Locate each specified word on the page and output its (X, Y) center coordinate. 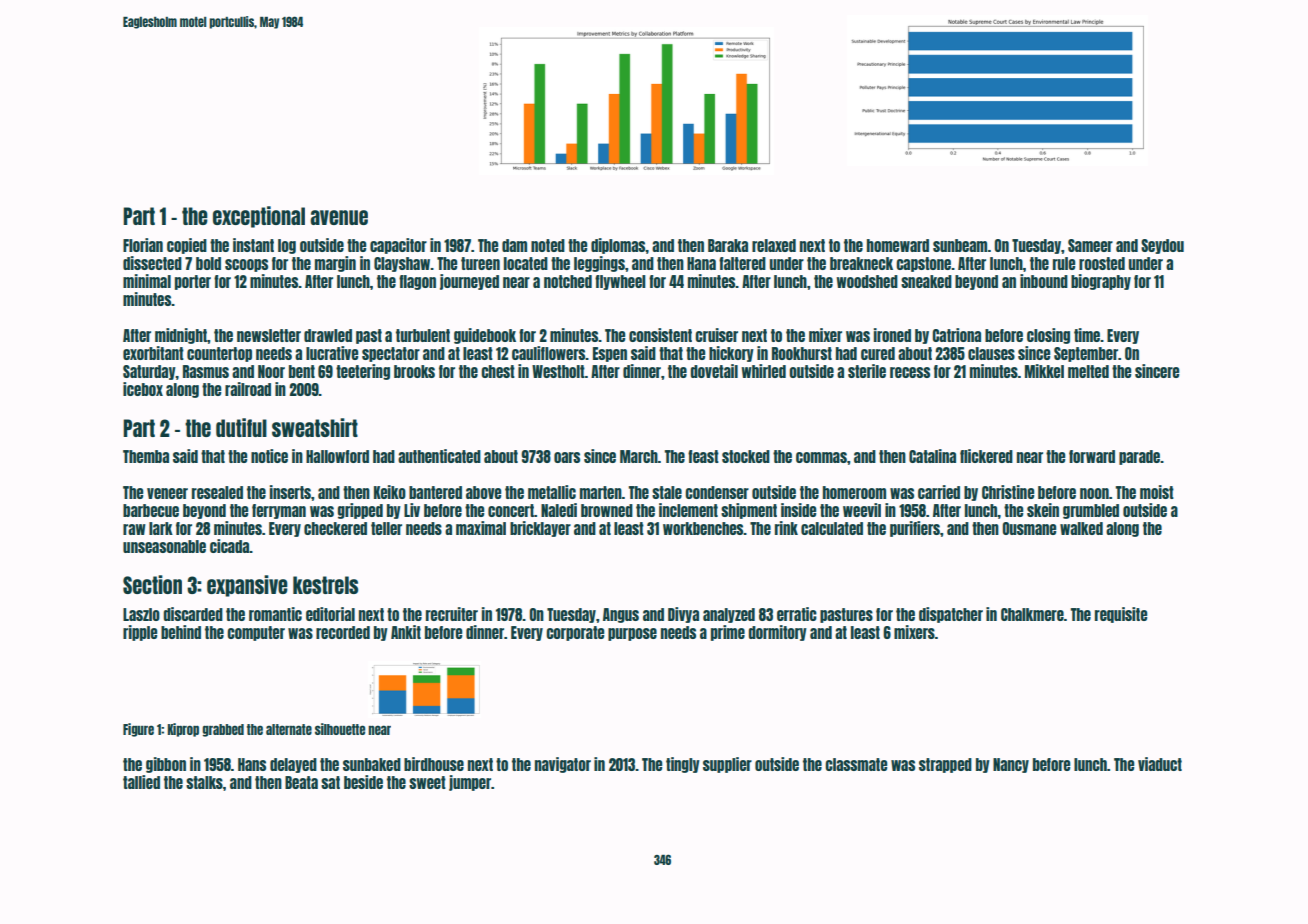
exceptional (259, 217)
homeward (898, 245)
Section (152, 584)
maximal (481, 528)
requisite (1121, 615)
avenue (339, 217)
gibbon (166, 765)
